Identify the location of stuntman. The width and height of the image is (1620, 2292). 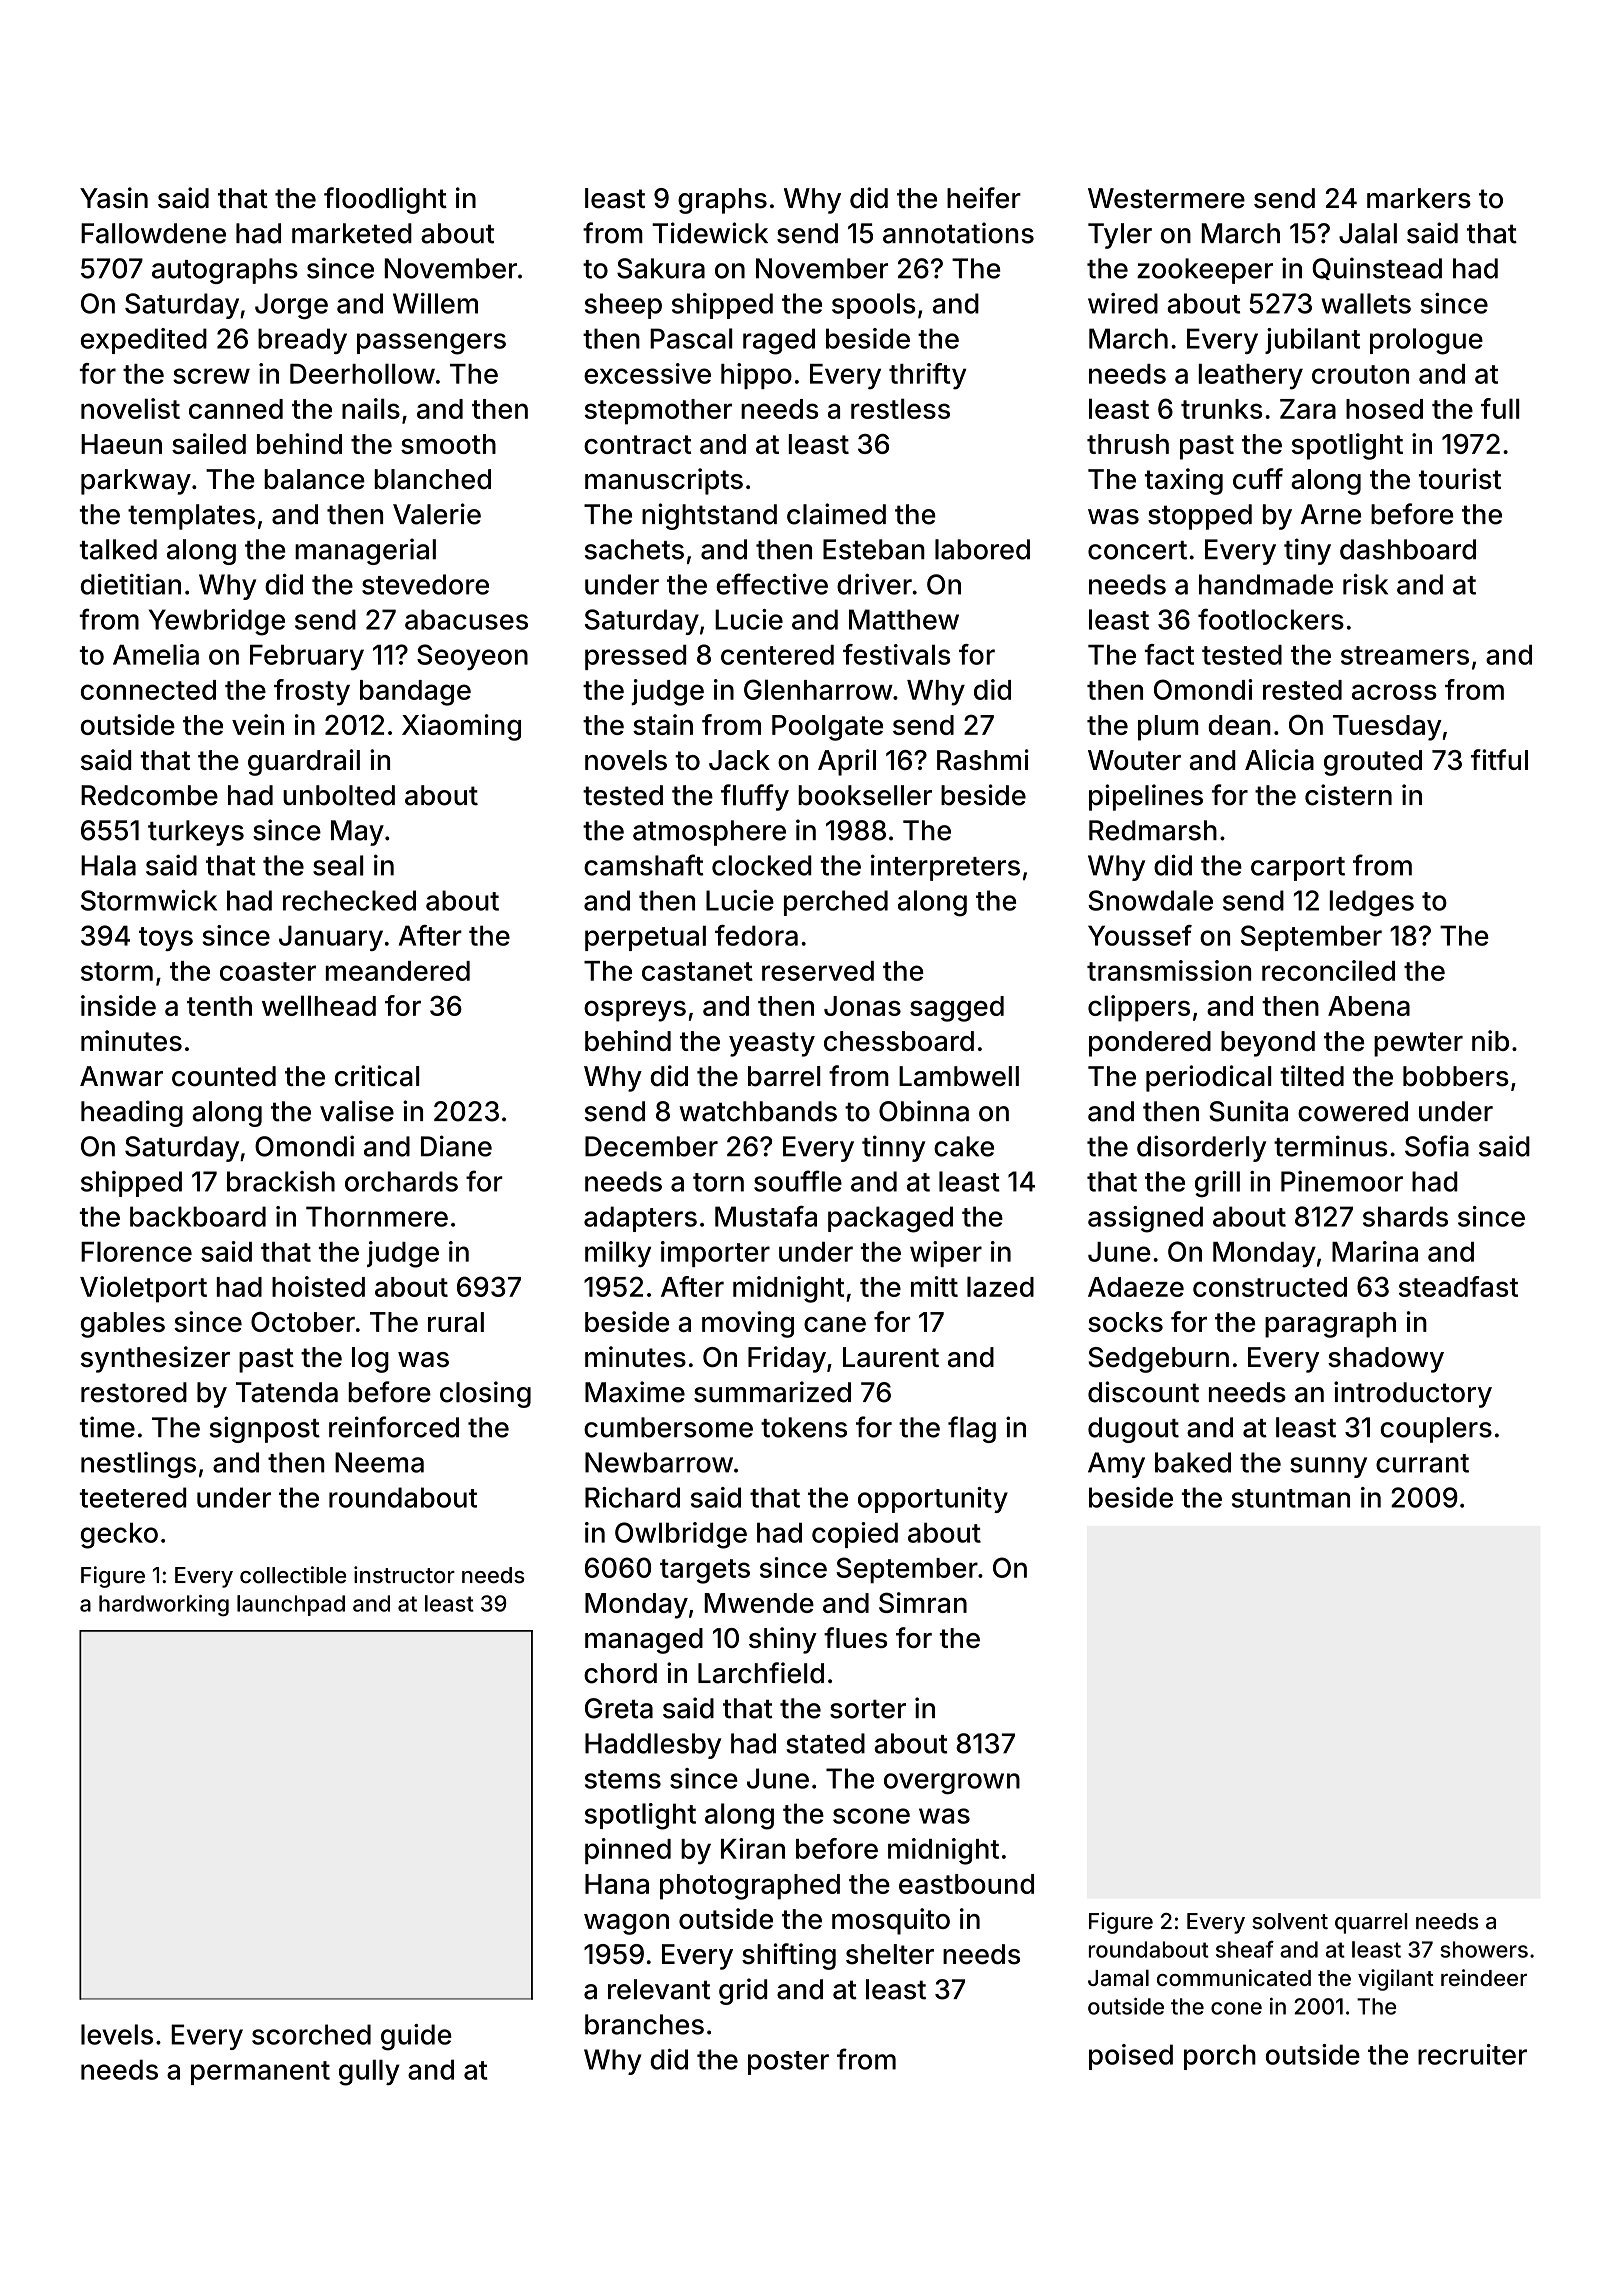
(1291, 1498).
